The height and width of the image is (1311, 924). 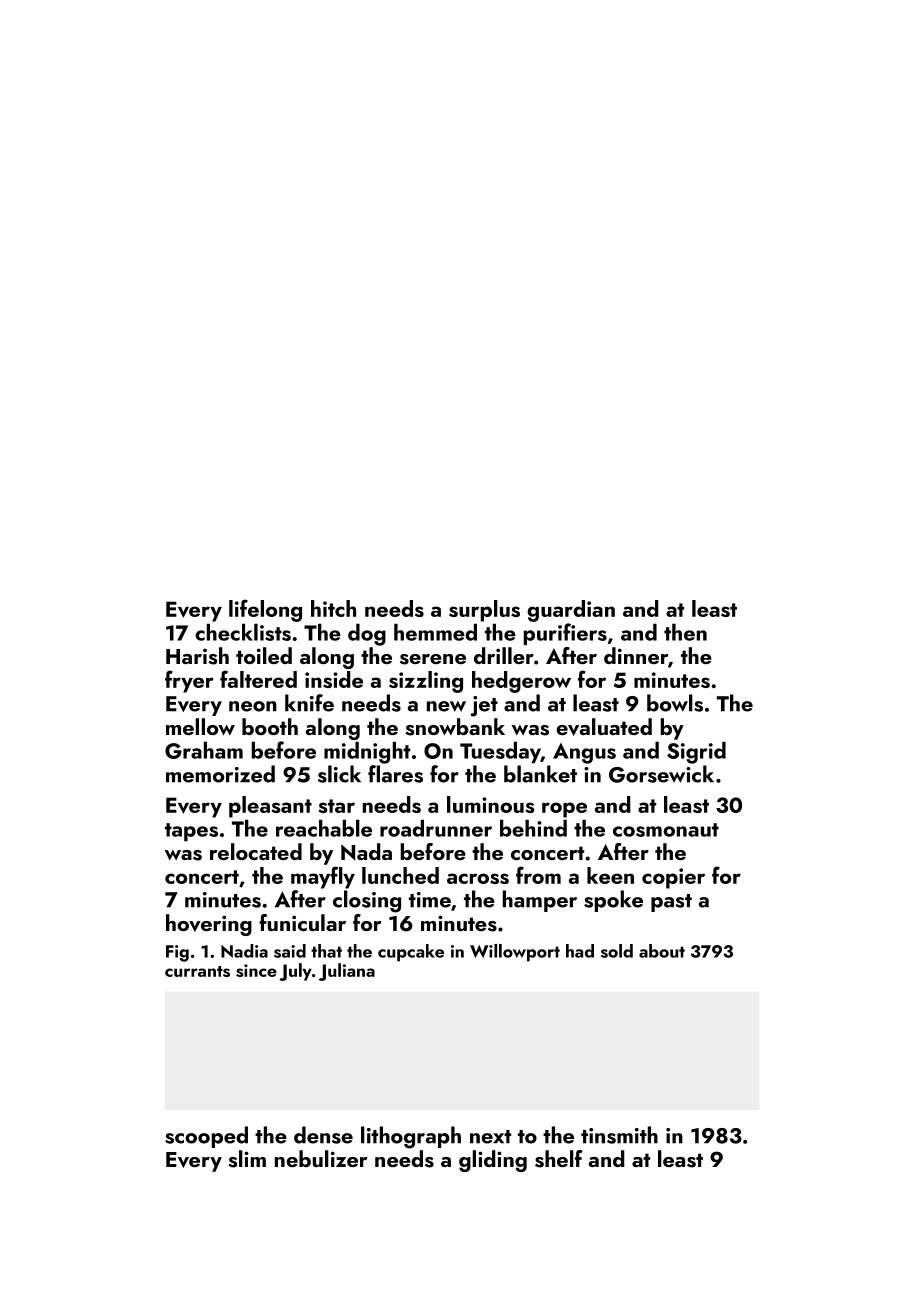 What do you see at coordinates (411, 953) in the image?
I see `cupcake` at bounding box center [411, 953].
